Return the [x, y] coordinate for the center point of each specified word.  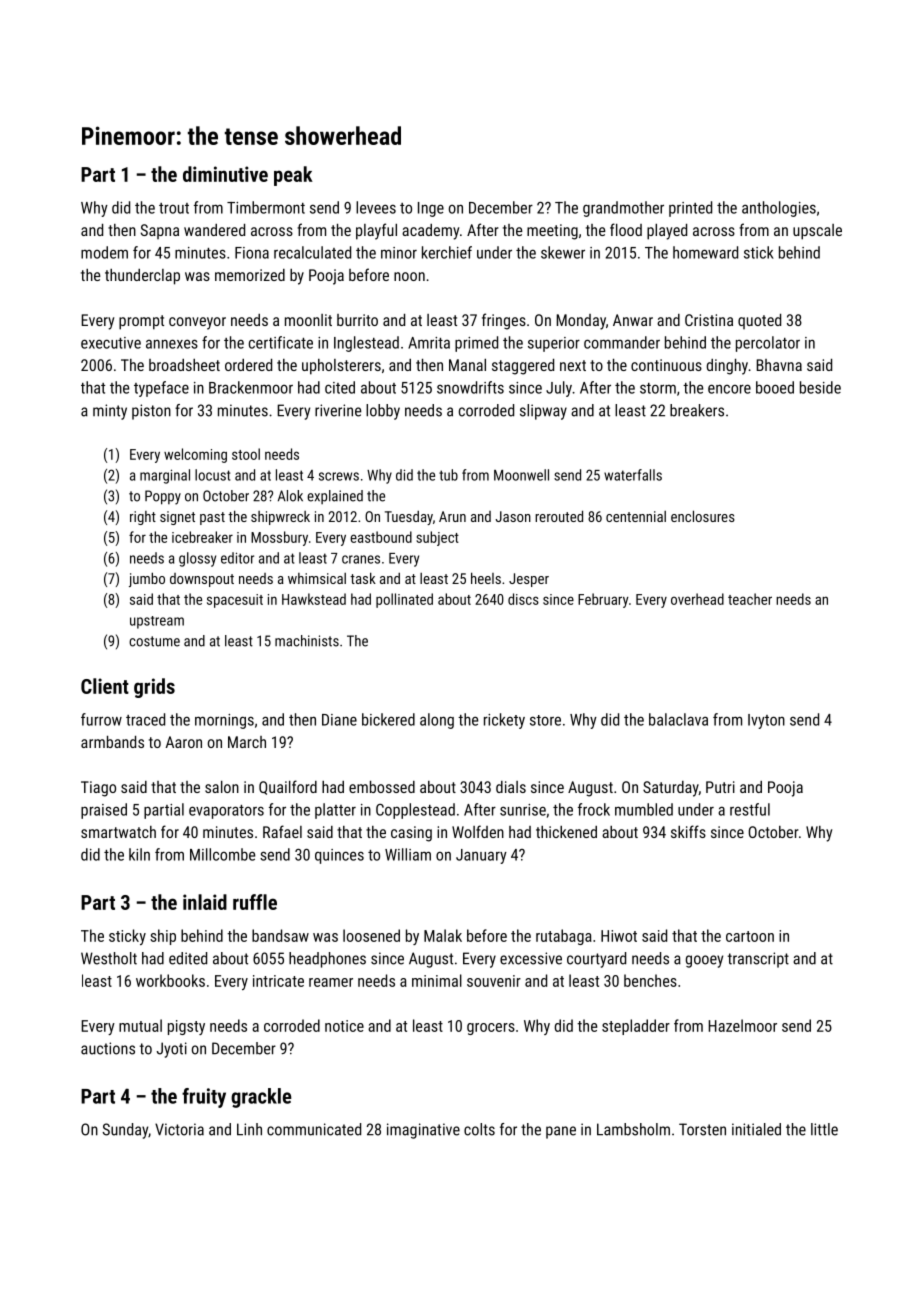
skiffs [688, 831]
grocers [491, 1029]
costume [154, 641]
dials [511, 787]
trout [174, 208]
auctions [108, 1048]
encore [729, 389]
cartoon [750, 936]
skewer [563, 252]
